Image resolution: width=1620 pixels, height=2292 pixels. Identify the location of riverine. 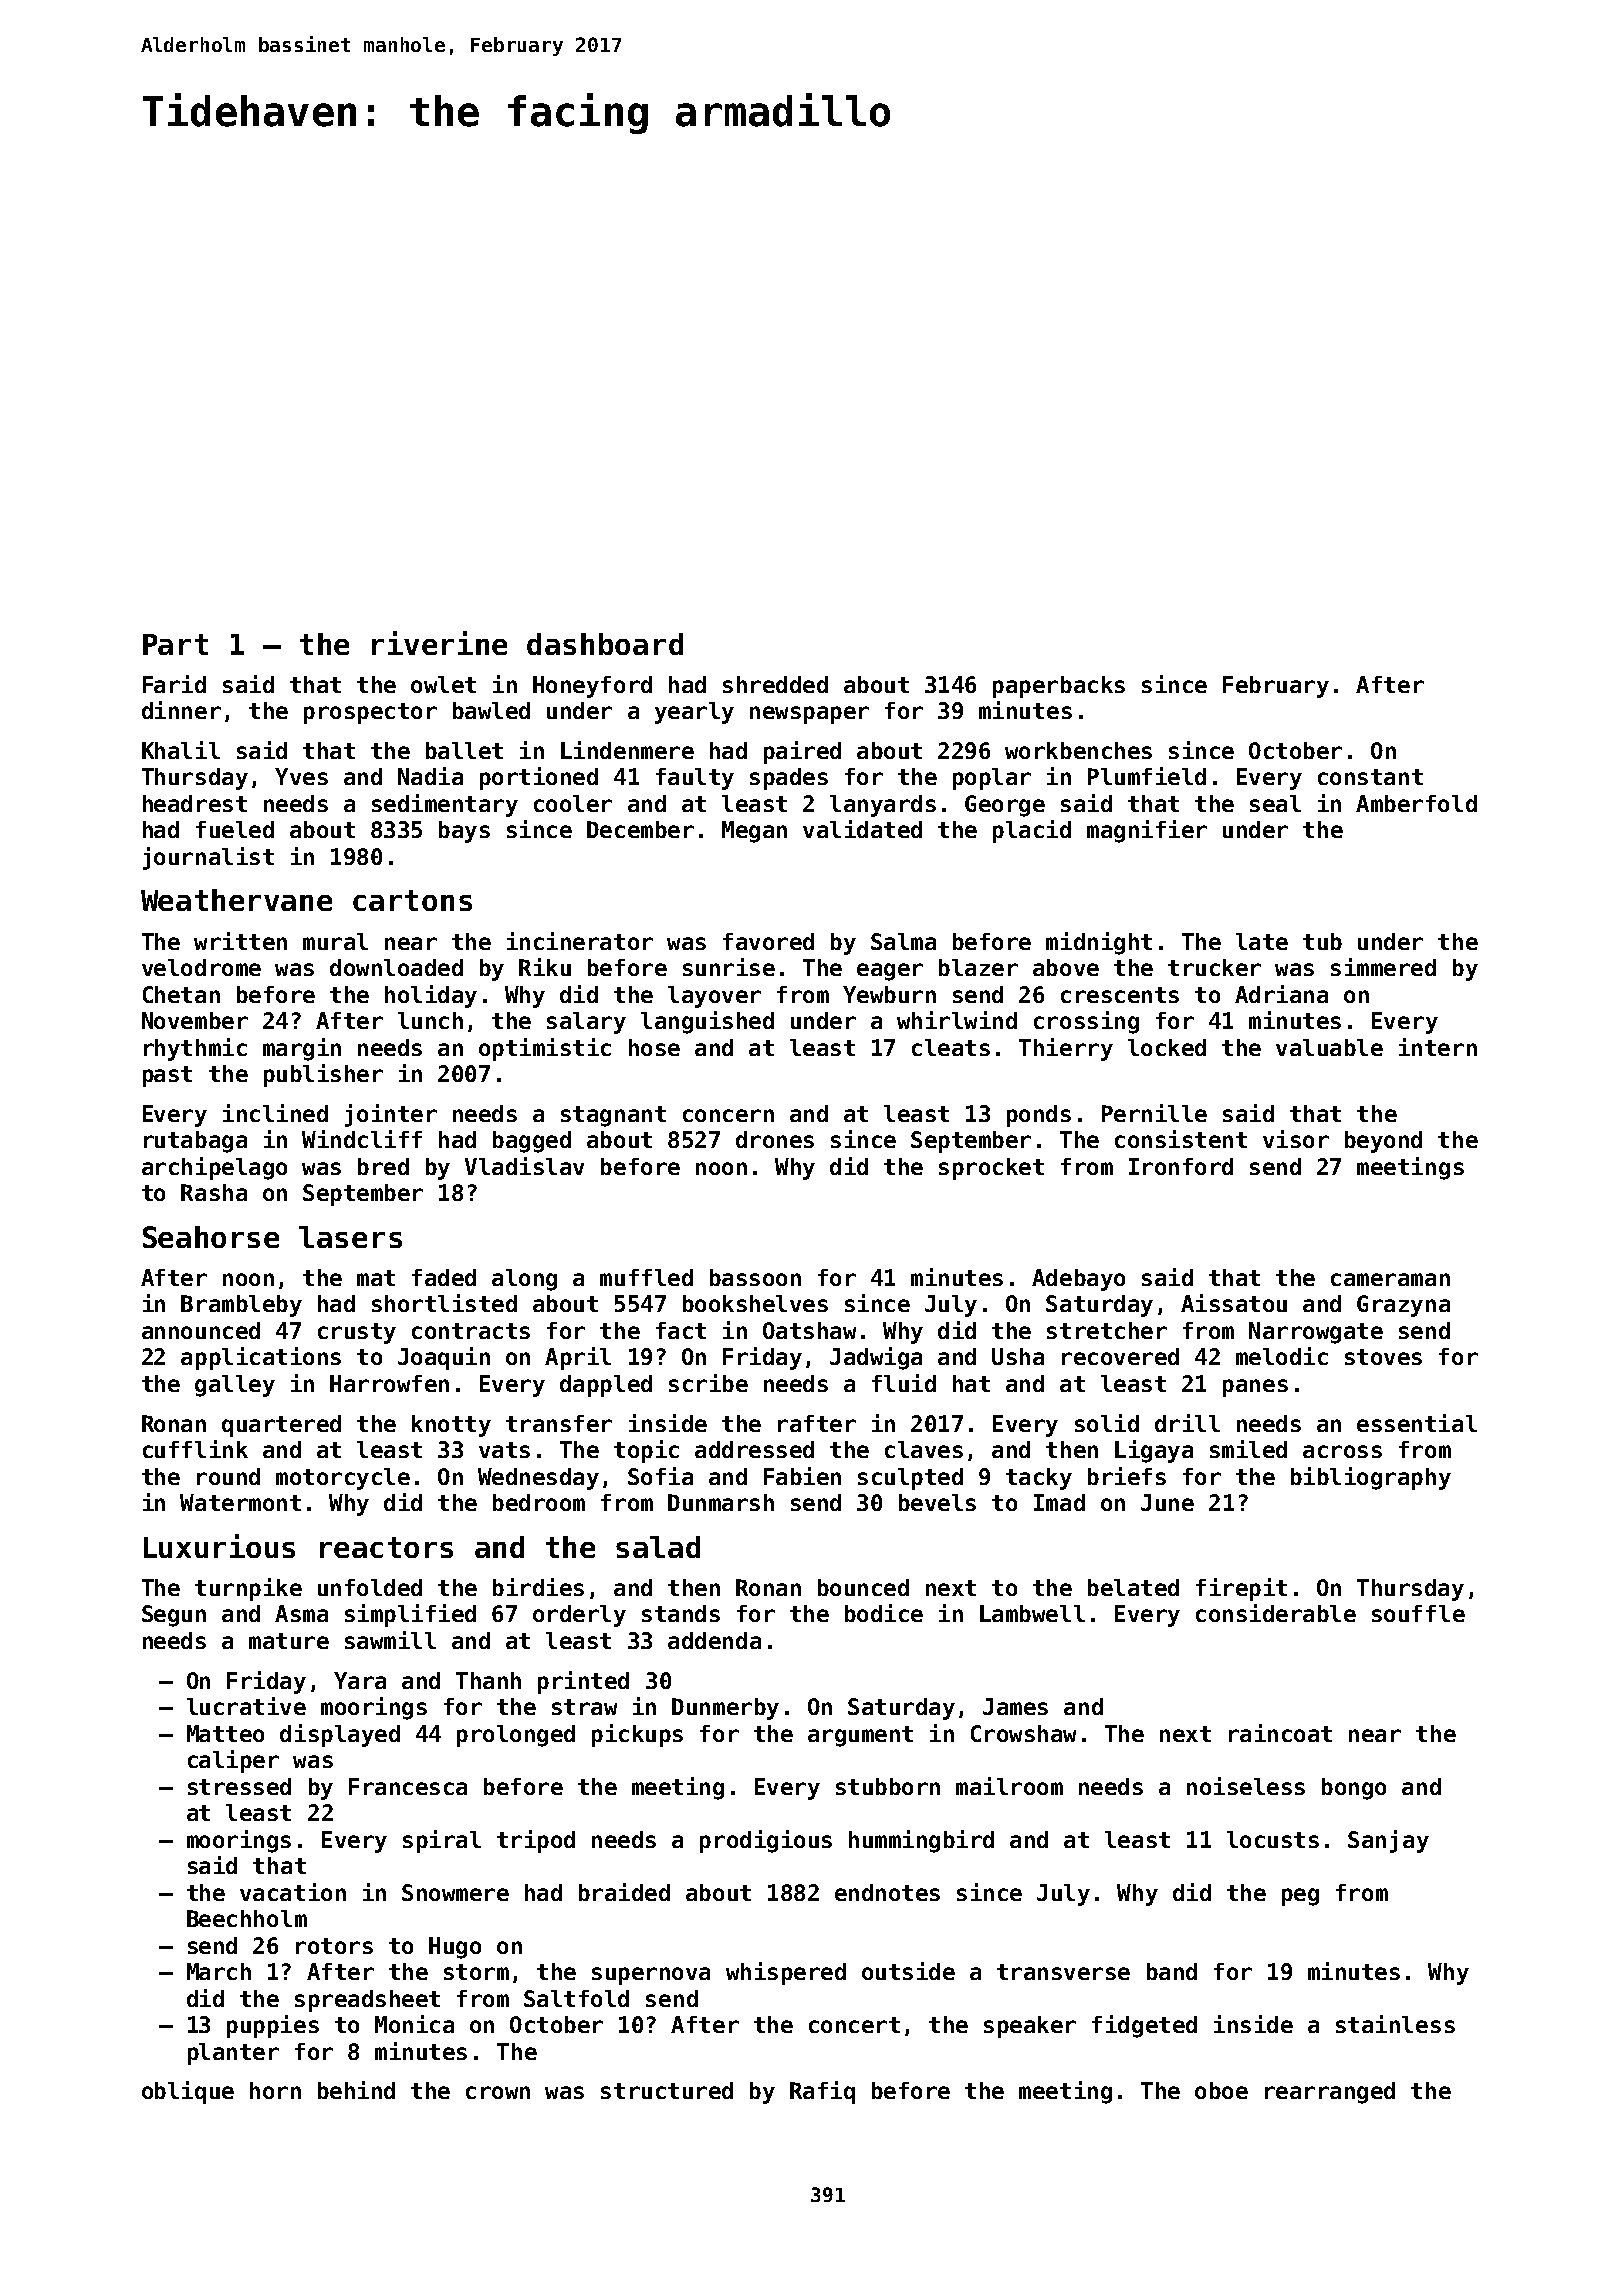
(439, 643).
